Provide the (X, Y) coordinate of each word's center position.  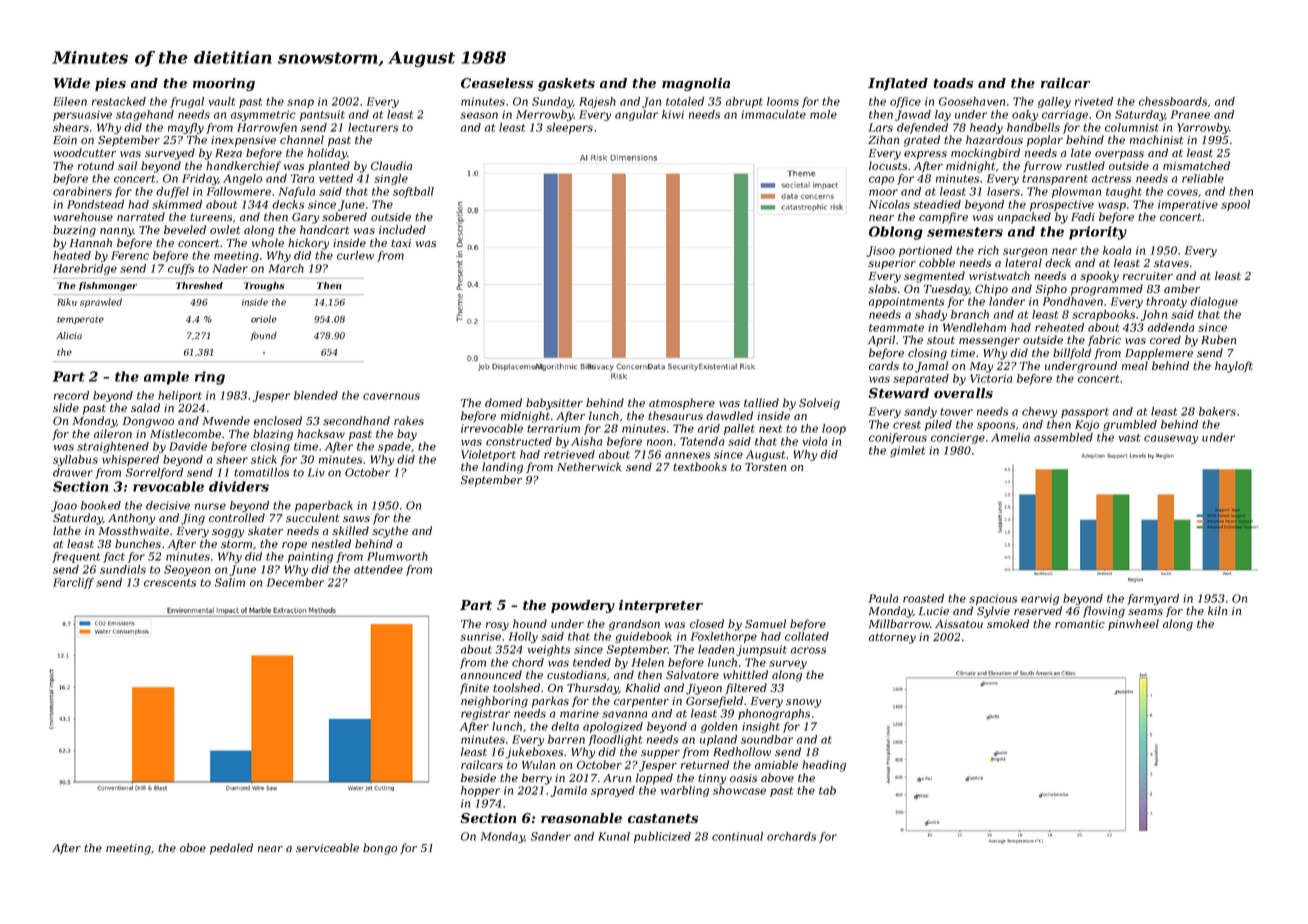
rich (988, 250)
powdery (583, 606)
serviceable (327, 847)
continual (737, 836)
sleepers (569, 128)
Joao (64, 506)
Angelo (242, 179)
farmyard (1153, 599)
